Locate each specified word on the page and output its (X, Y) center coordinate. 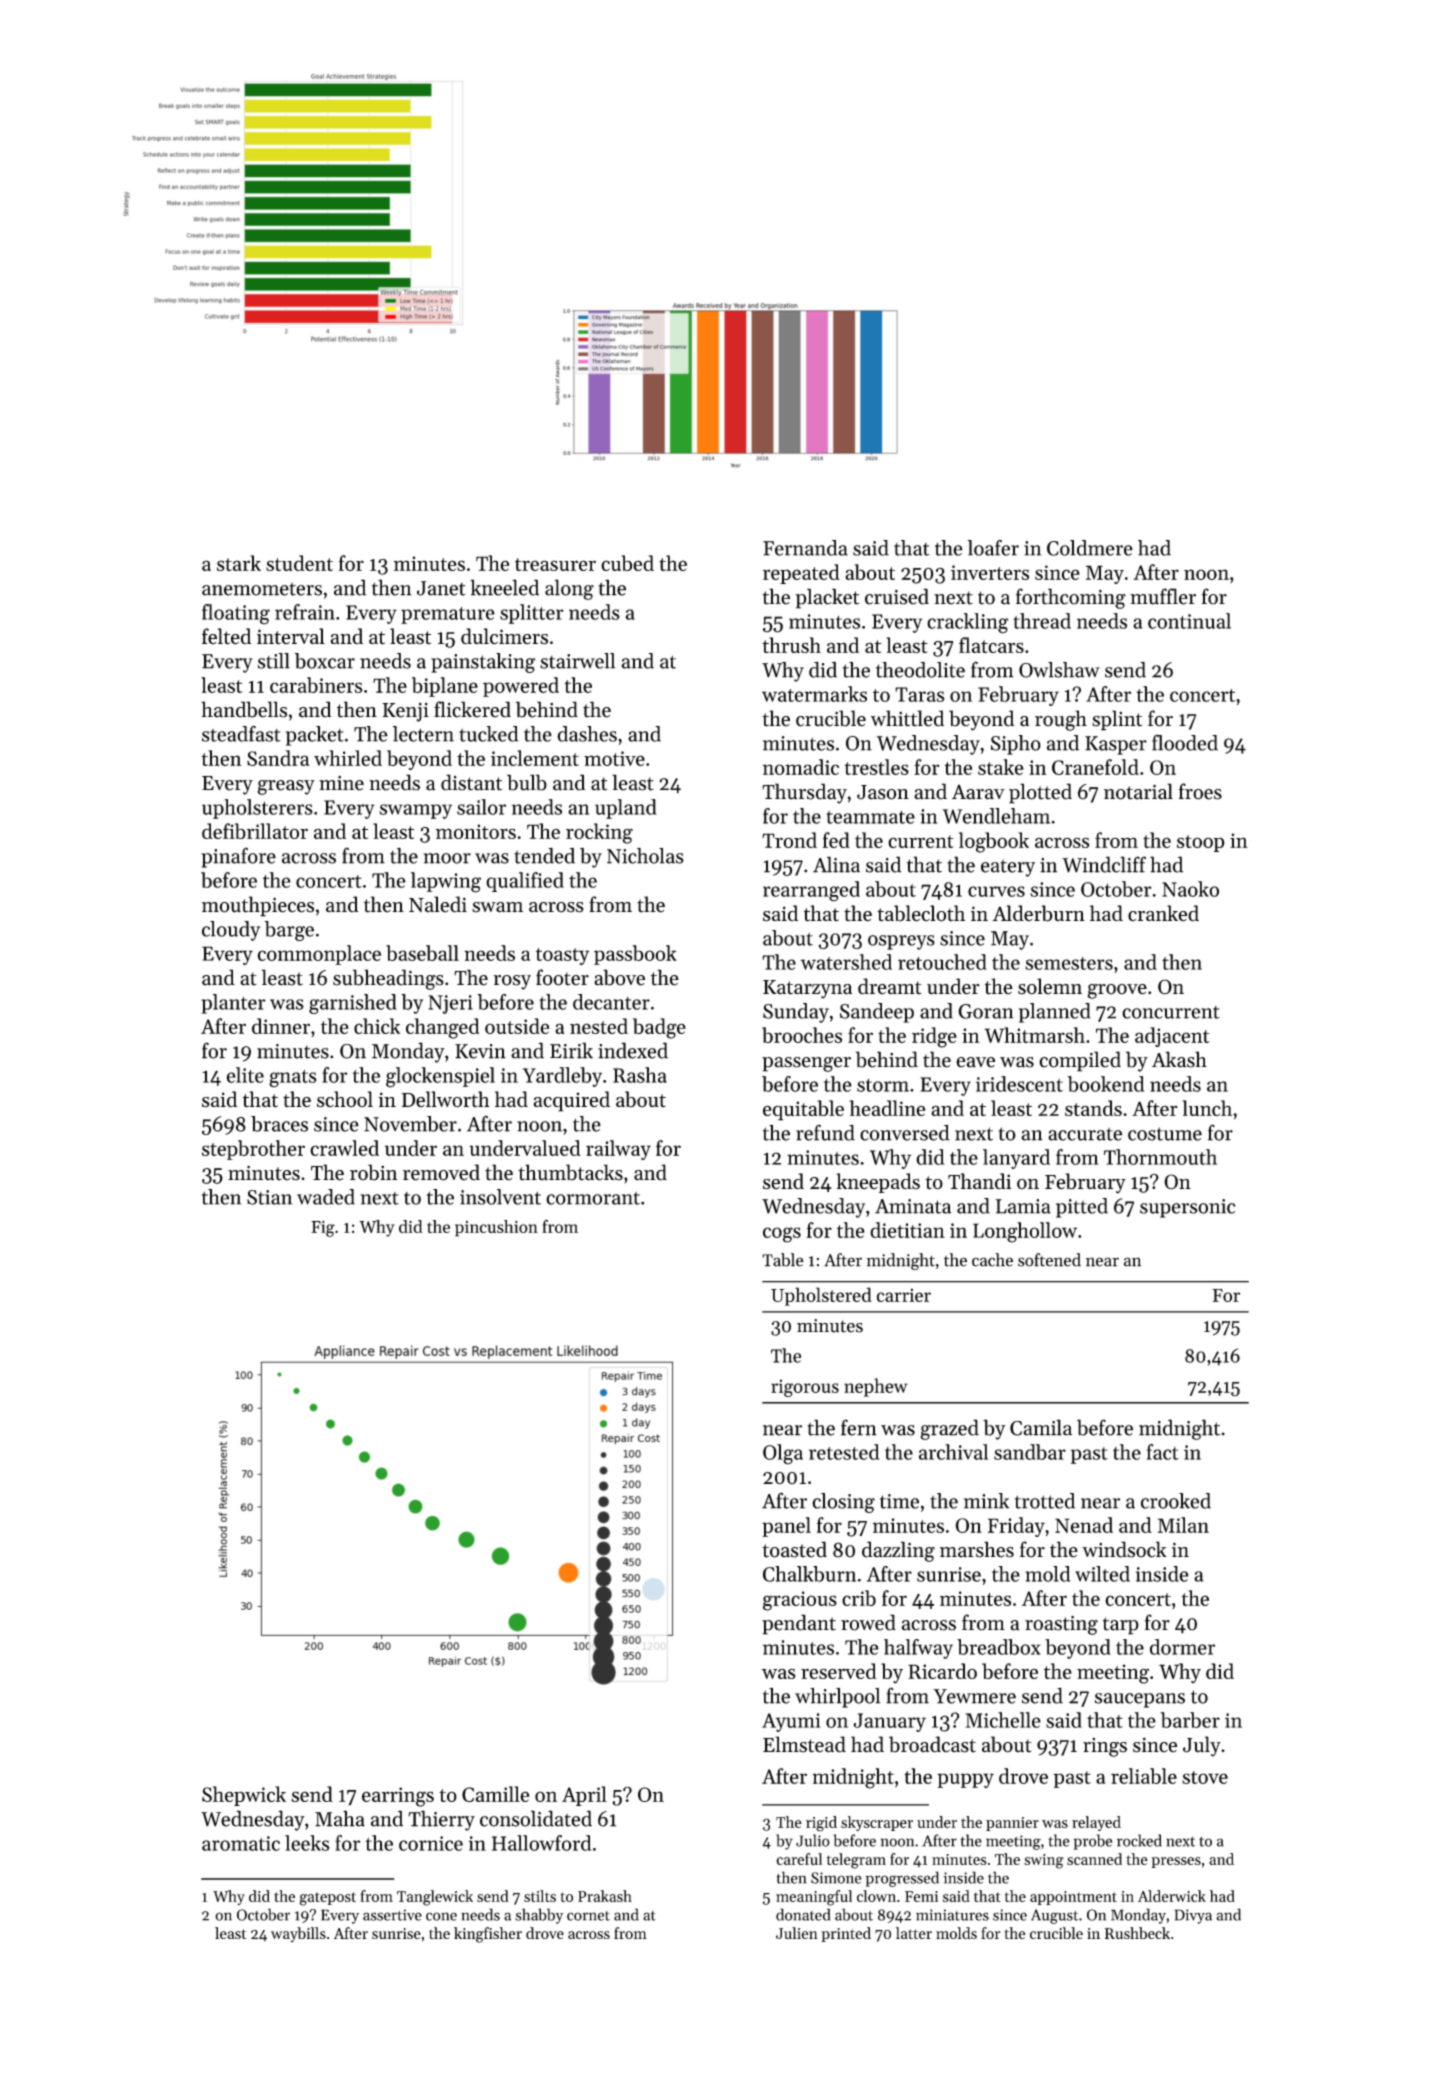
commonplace (319, 955)
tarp (1121, 1626)
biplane (445, 687)
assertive (392, 1915)
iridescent (1019, 1084)
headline (887, 1108)
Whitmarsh (1034, 1035)
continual (1189, 621)
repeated (801, 574)
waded (326, 1197)
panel (786, 1527)
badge (659, 1028)
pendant (799, 1624)
